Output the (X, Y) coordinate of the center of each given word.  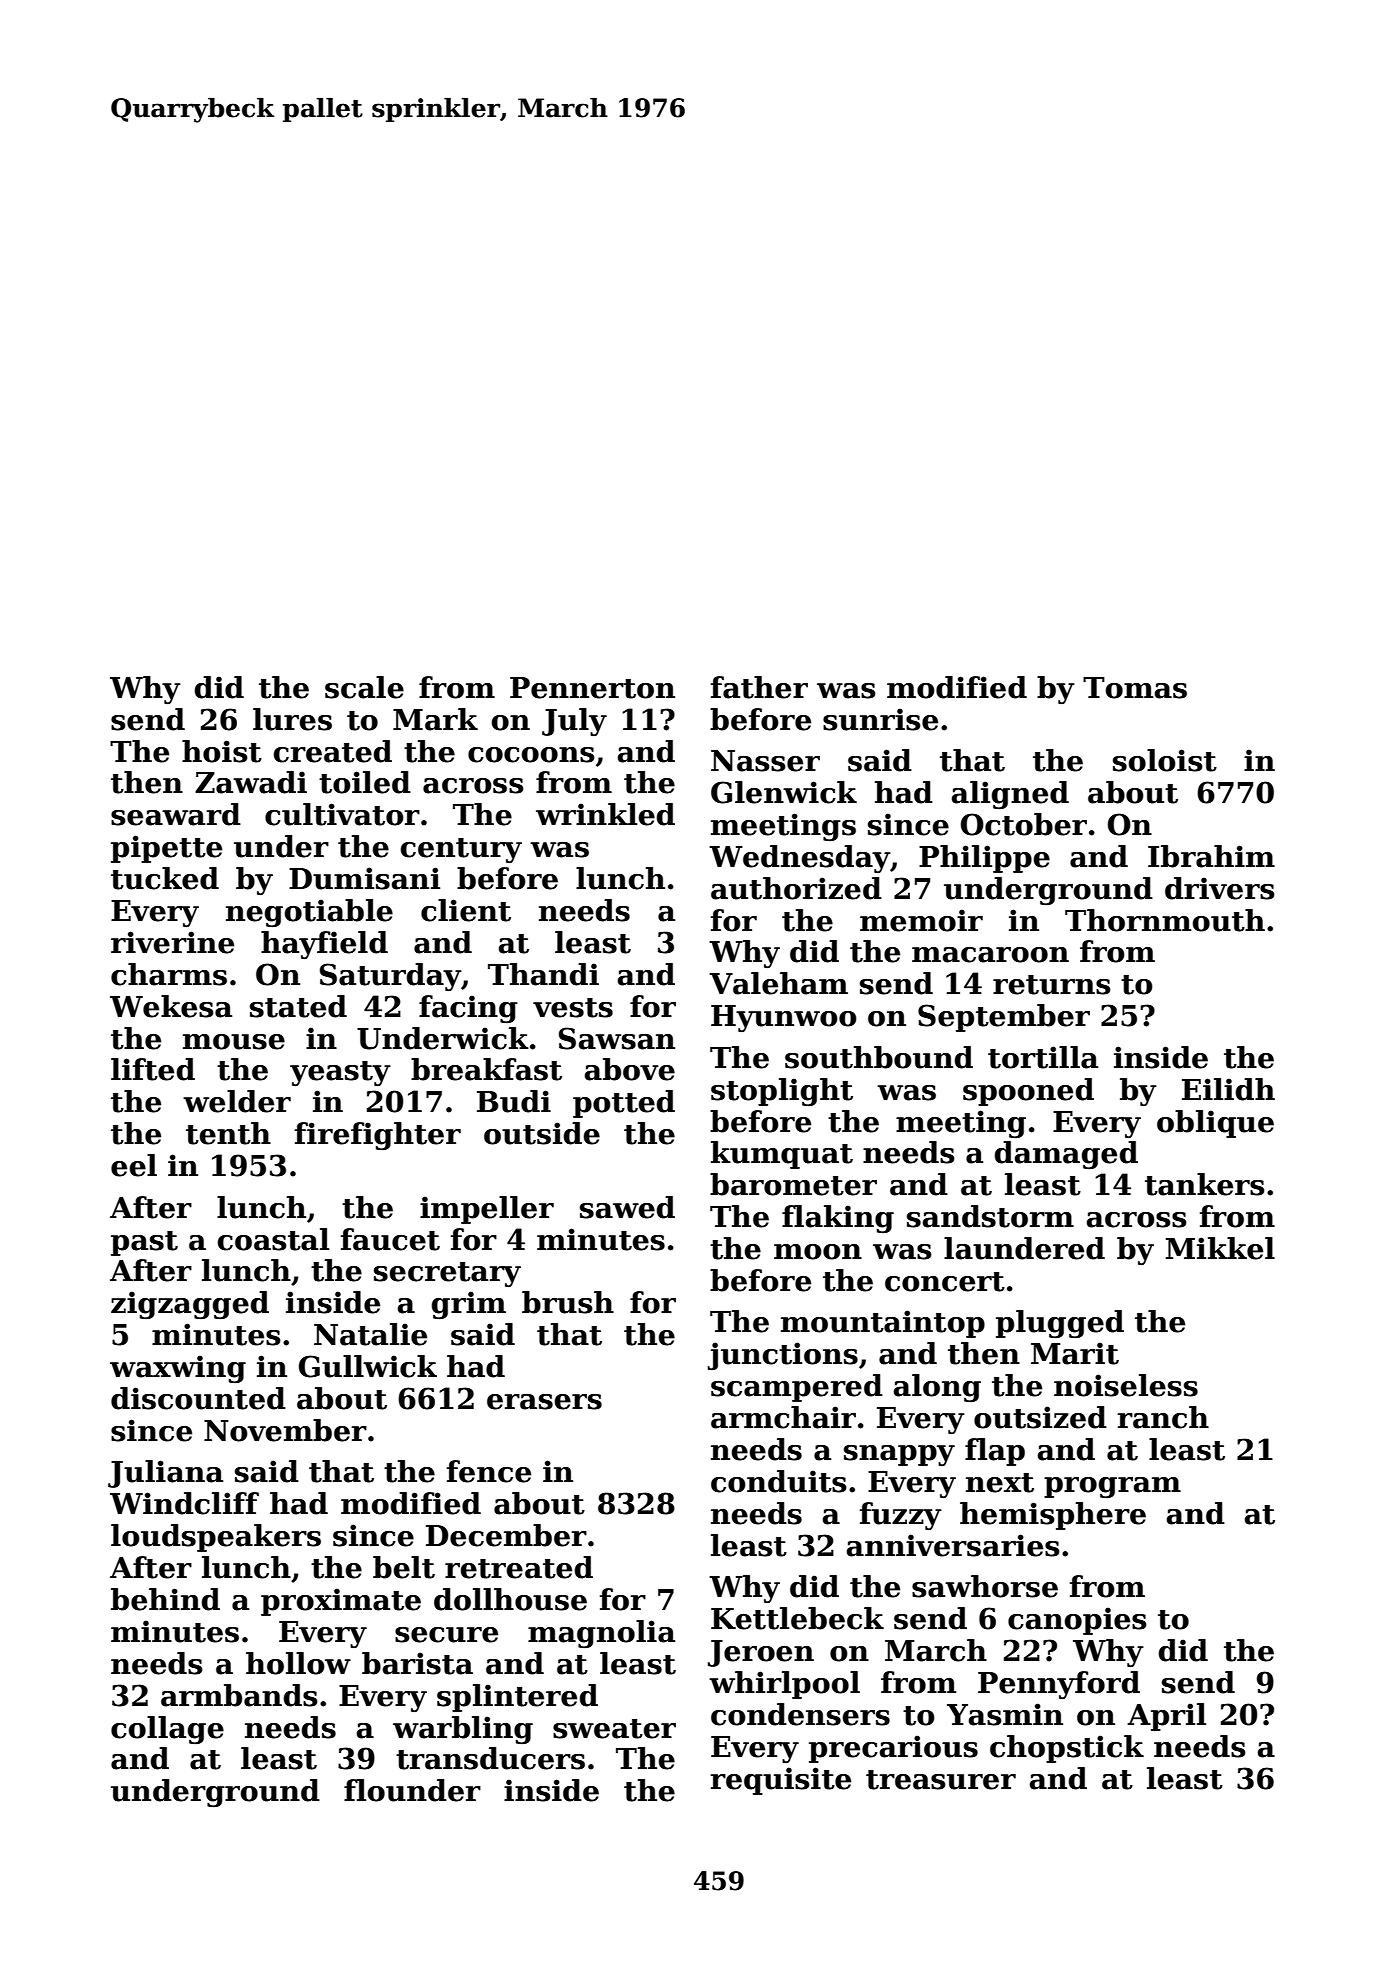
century (461, 850)
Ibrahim (1211, 856)
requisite (780, 1781)
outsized (1040, 1417)
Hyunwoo (784, 1018)
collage (167, 1730)
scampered (797, 1388)
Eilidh (1228, 1089)
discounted (198, 1398)
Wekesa (171, 1006)
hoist (222, 751)
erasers (544, 1402)
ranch (1163, 1417)
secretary (447, 1274)
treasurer (941, 1780)
